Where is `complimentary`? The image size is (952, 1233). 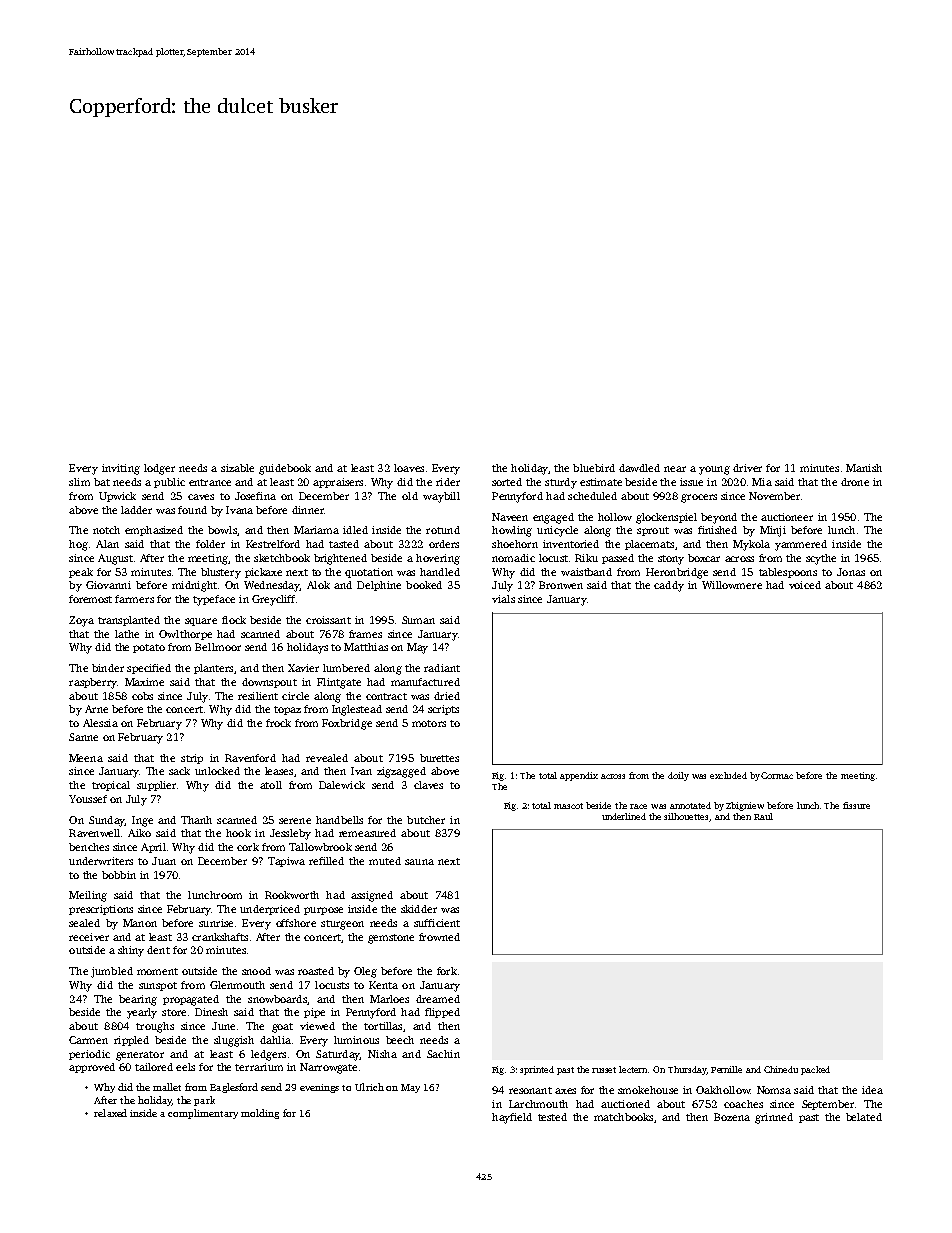
complimentary is located at coordinates (203, 1114).
